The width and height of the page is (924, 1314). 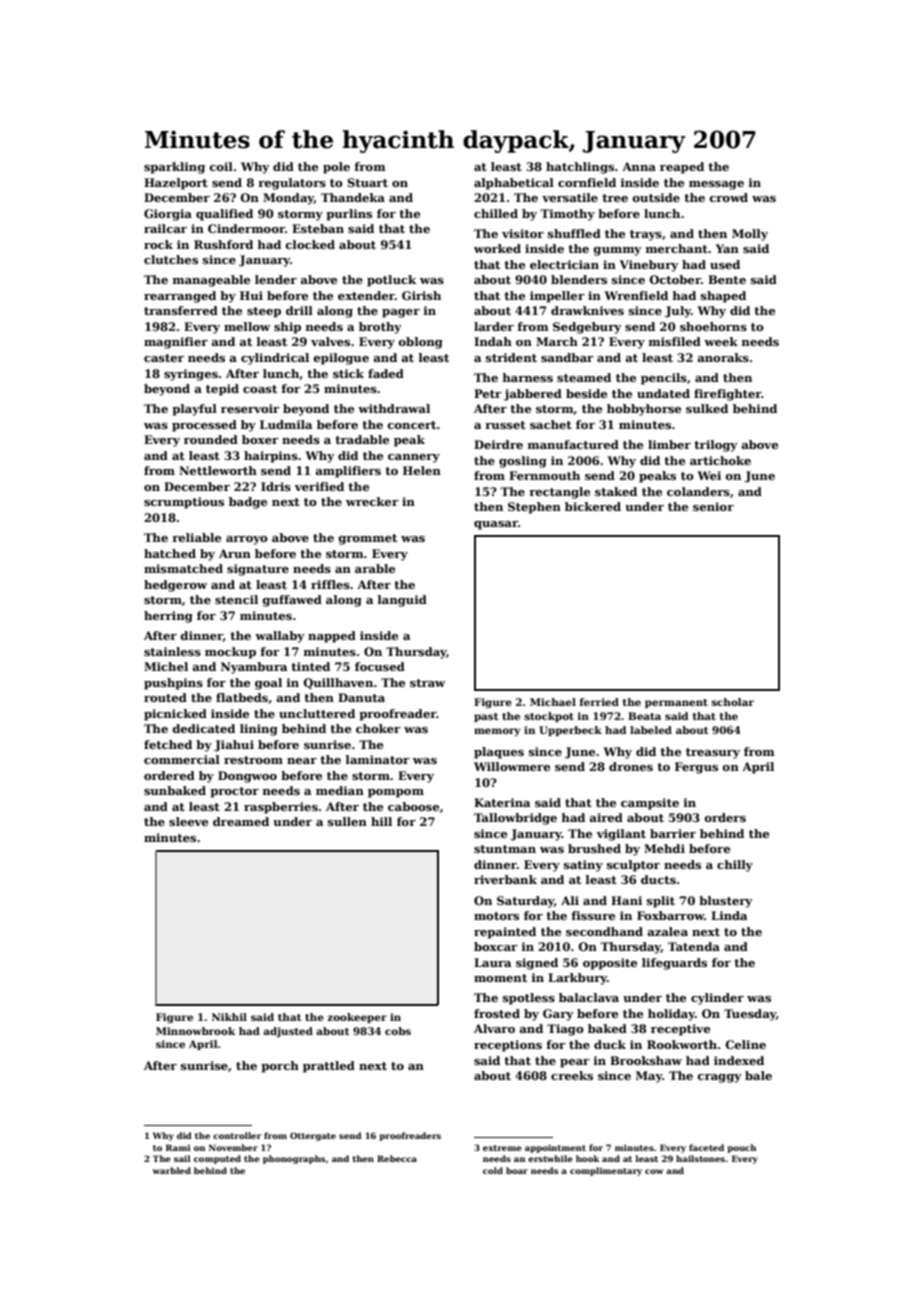 I want to click on potluck, so click(x=391, y=281).
